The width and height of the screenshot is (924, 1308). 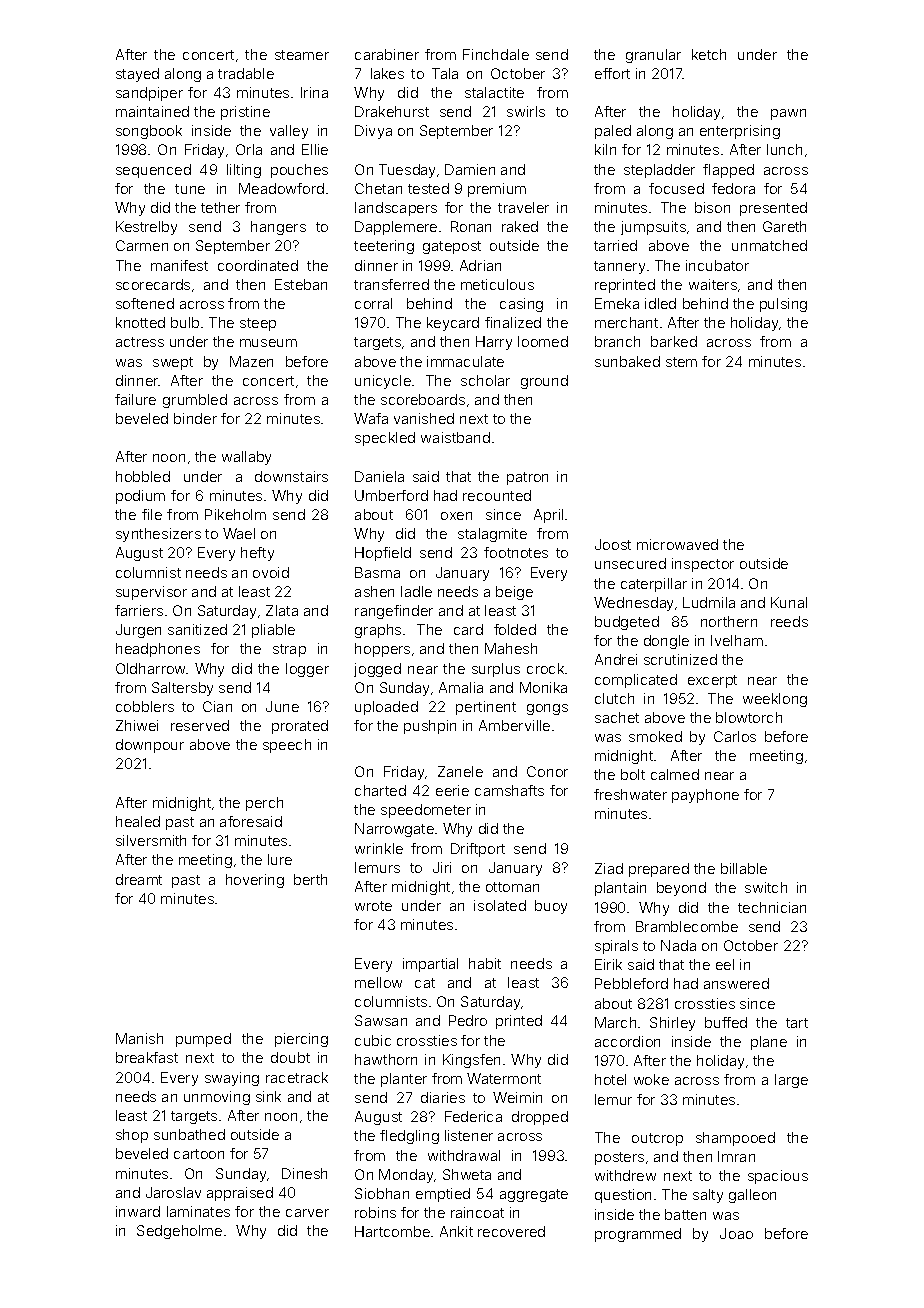 What do you see at coordinates (246, 458) in the screenshot?
I see `wallaby` at bounding box center [246, 458].
